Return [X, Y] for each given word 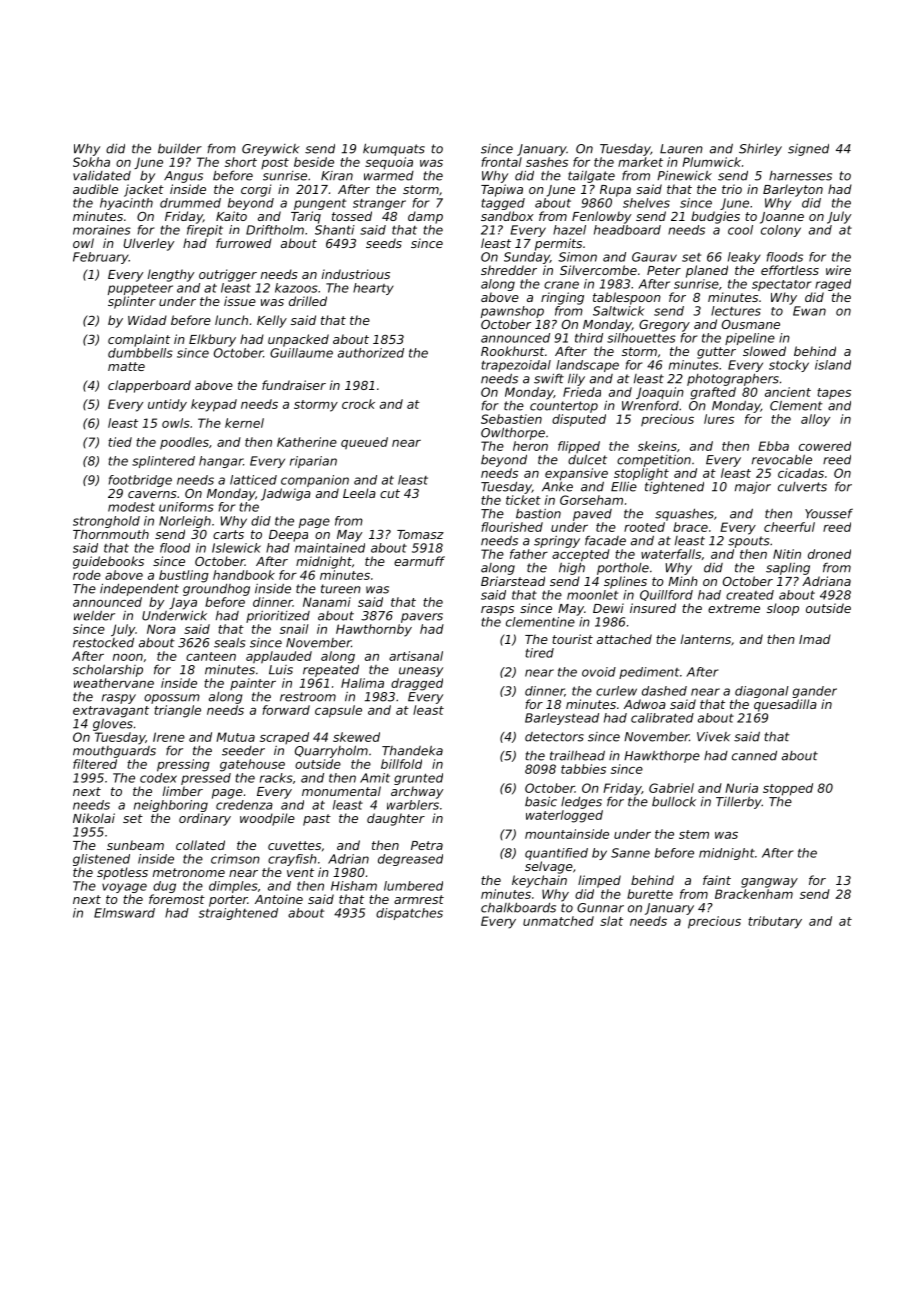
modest [131, 507]
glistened [101, 860]
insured [653, 608]
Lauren [681, 149]
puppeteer [140, 289]
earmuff [419, 561]
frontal [501, 162]
